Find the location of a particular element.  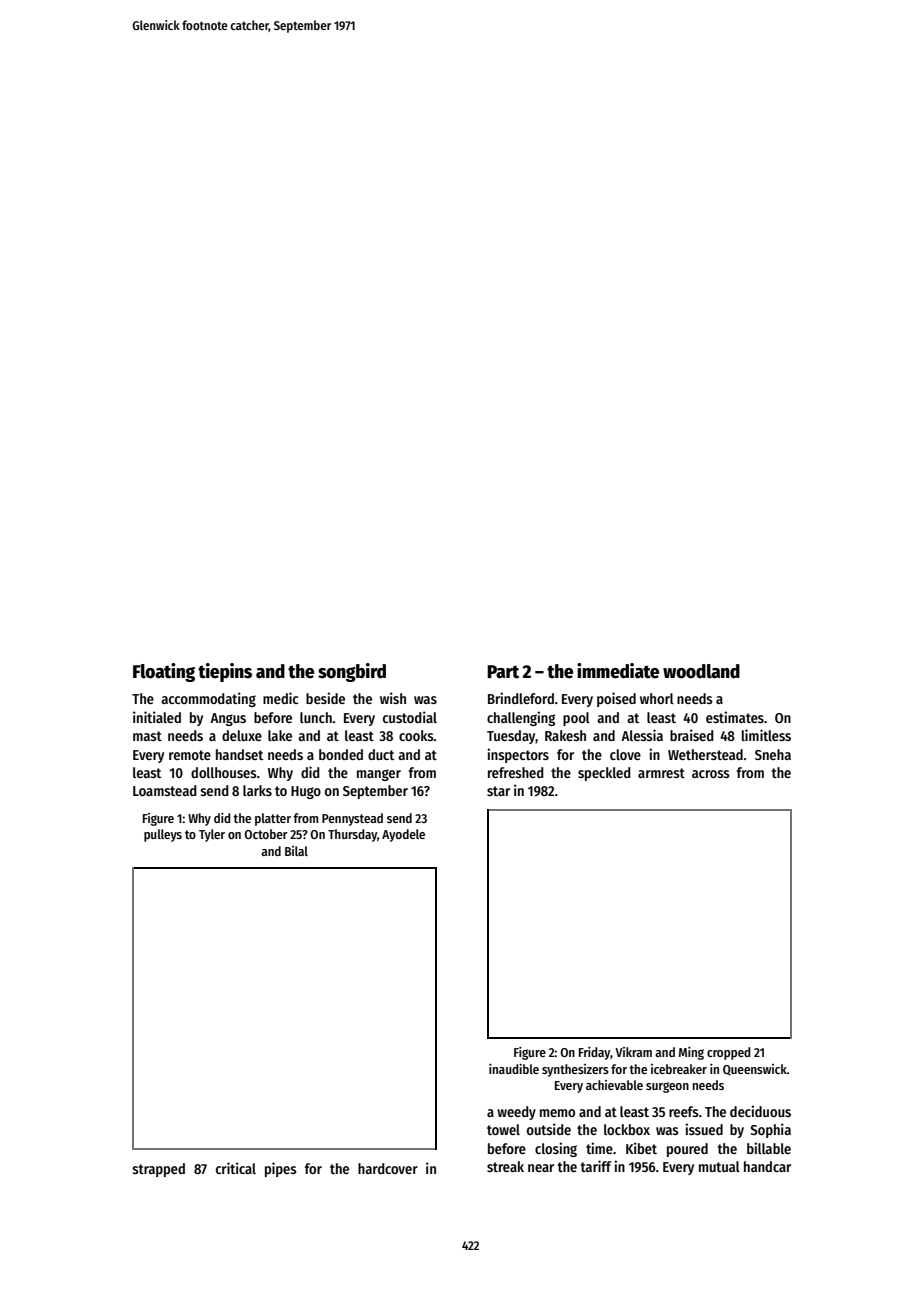

immediate is located at coordinates (618, 671).
